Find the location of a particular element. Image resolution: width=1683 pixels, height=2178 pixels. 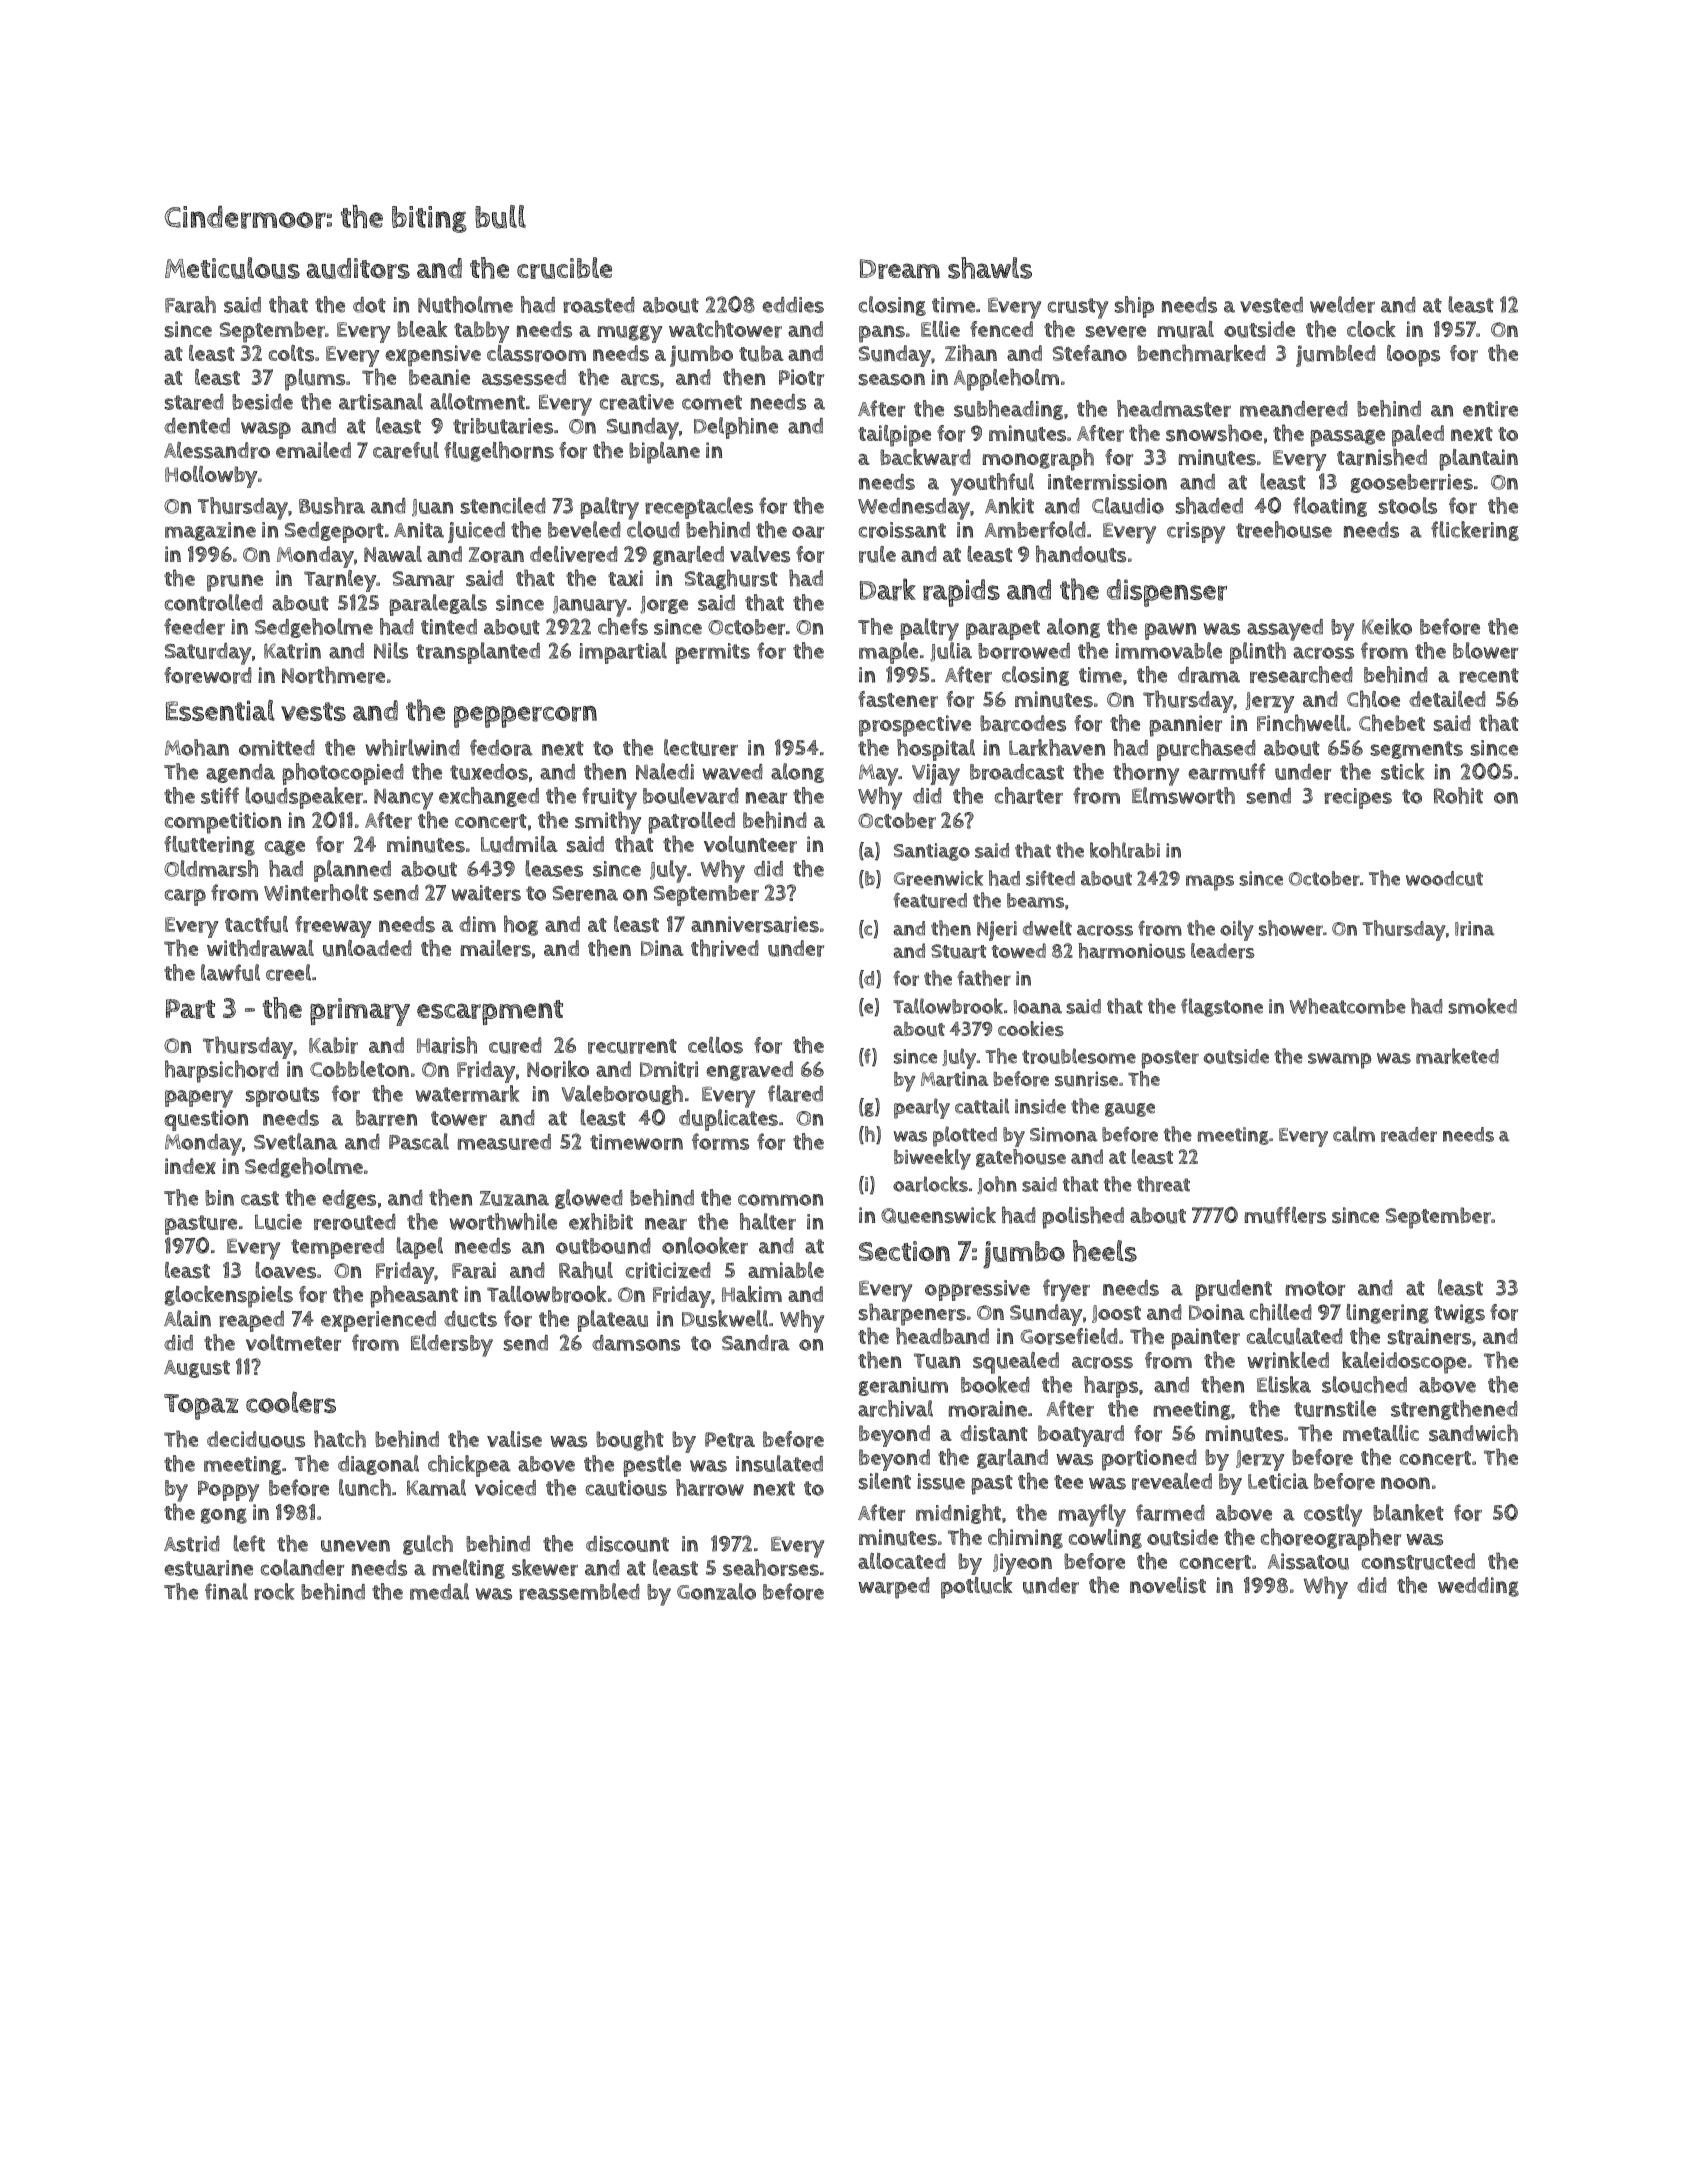

passage is located at coordinates (1347, 438).
